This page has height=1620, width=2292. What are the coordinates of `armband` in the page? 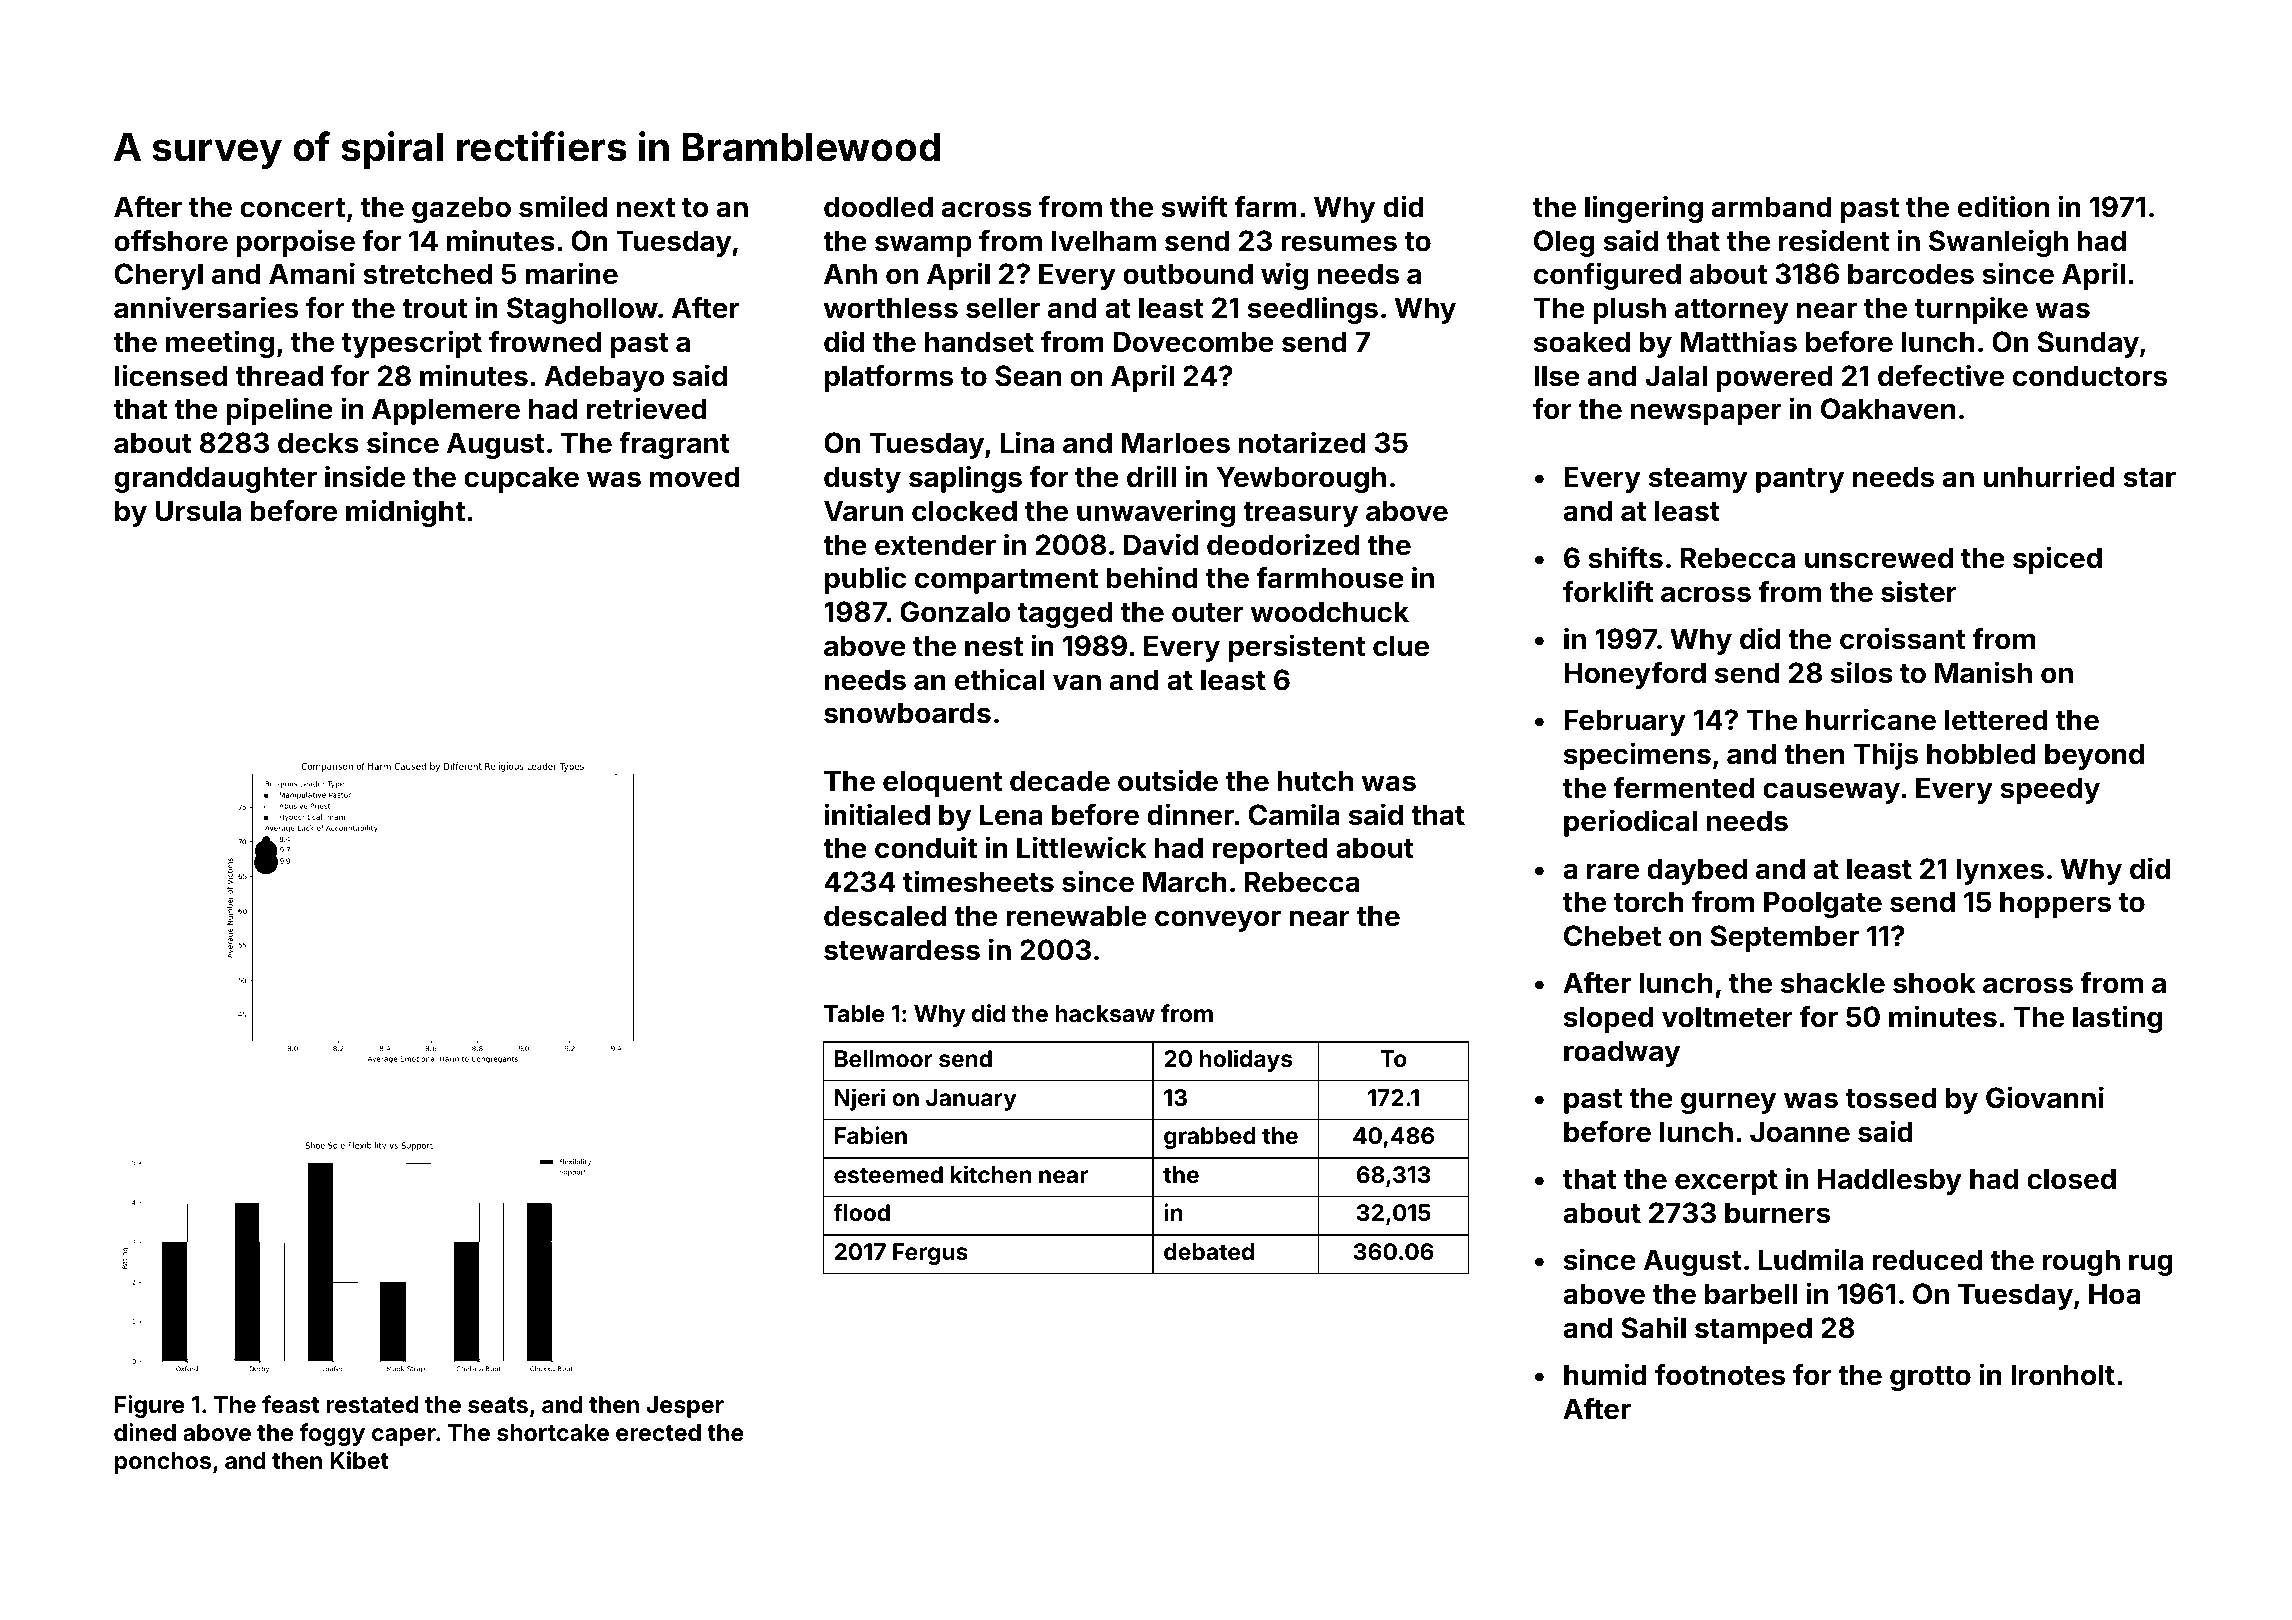 It's located at (1771, 207).
